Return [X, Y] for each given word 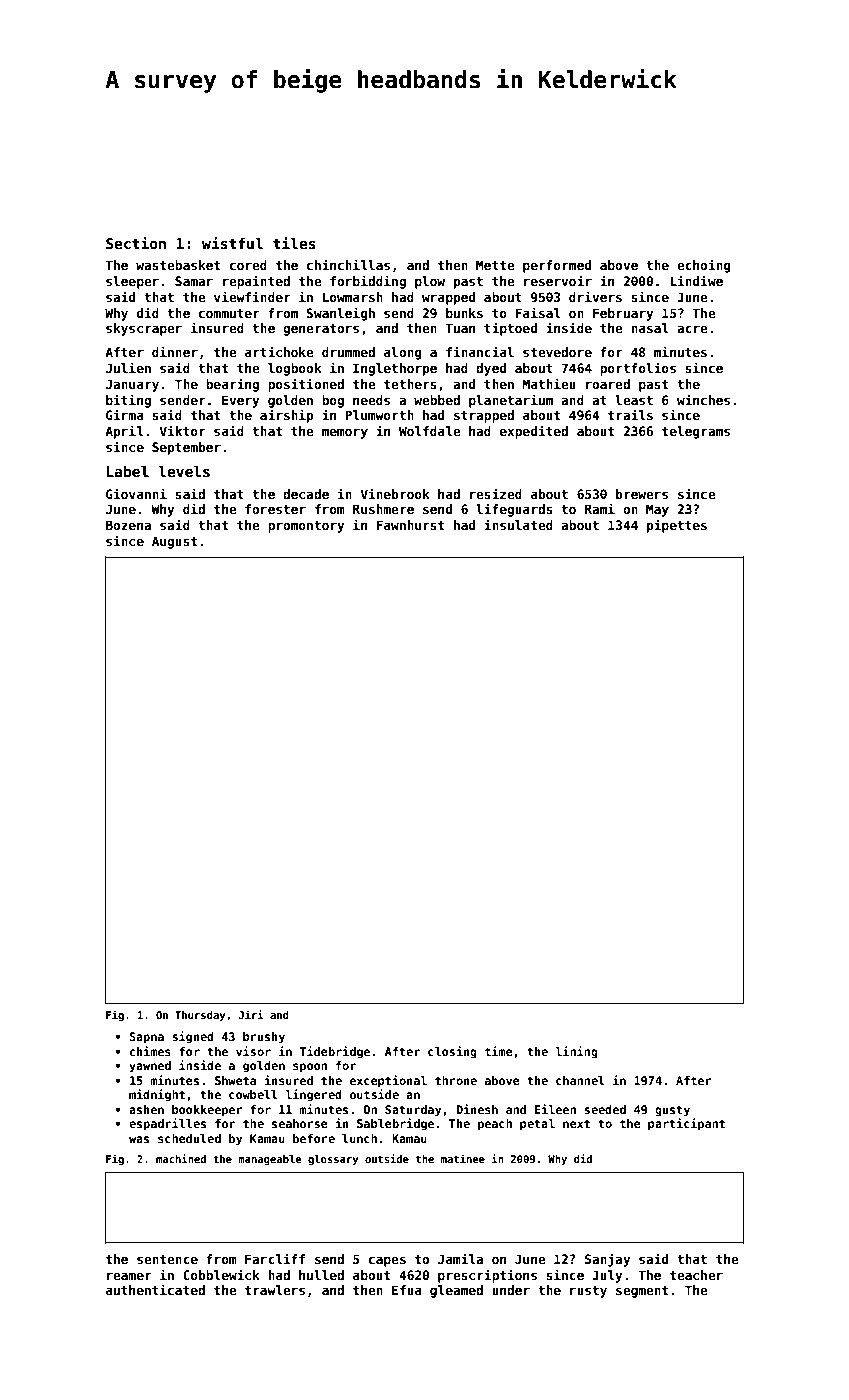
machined [181, 1158]
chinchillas [348, 264]
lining [576, 1052]
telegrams [696, 432]
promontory [306, 527]
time [499, 1051]
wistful [232, 243]
